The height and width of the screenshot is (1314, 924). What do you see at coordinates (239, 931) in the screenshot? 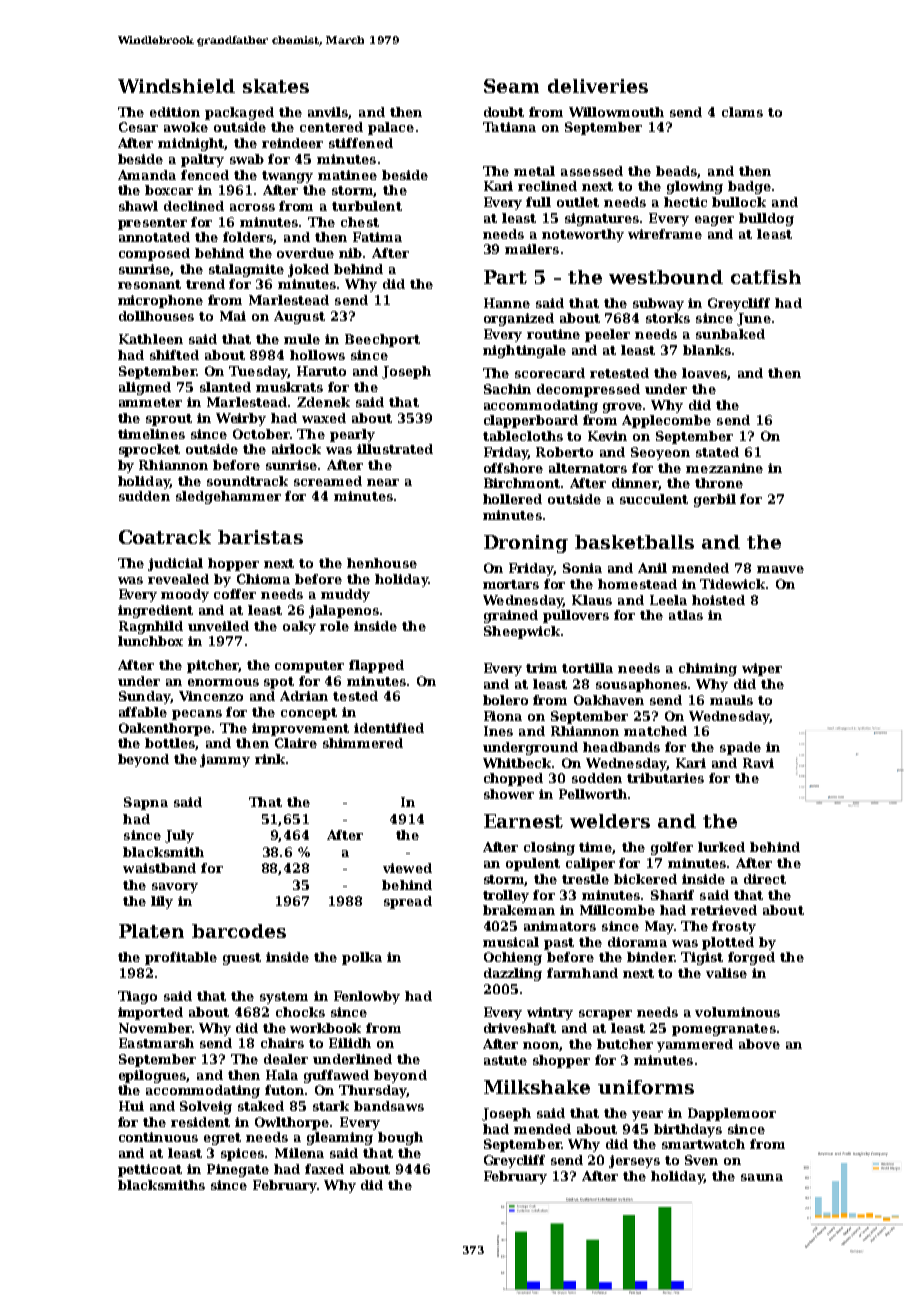
I see `barcodes` at bounding box center [239, 931].
